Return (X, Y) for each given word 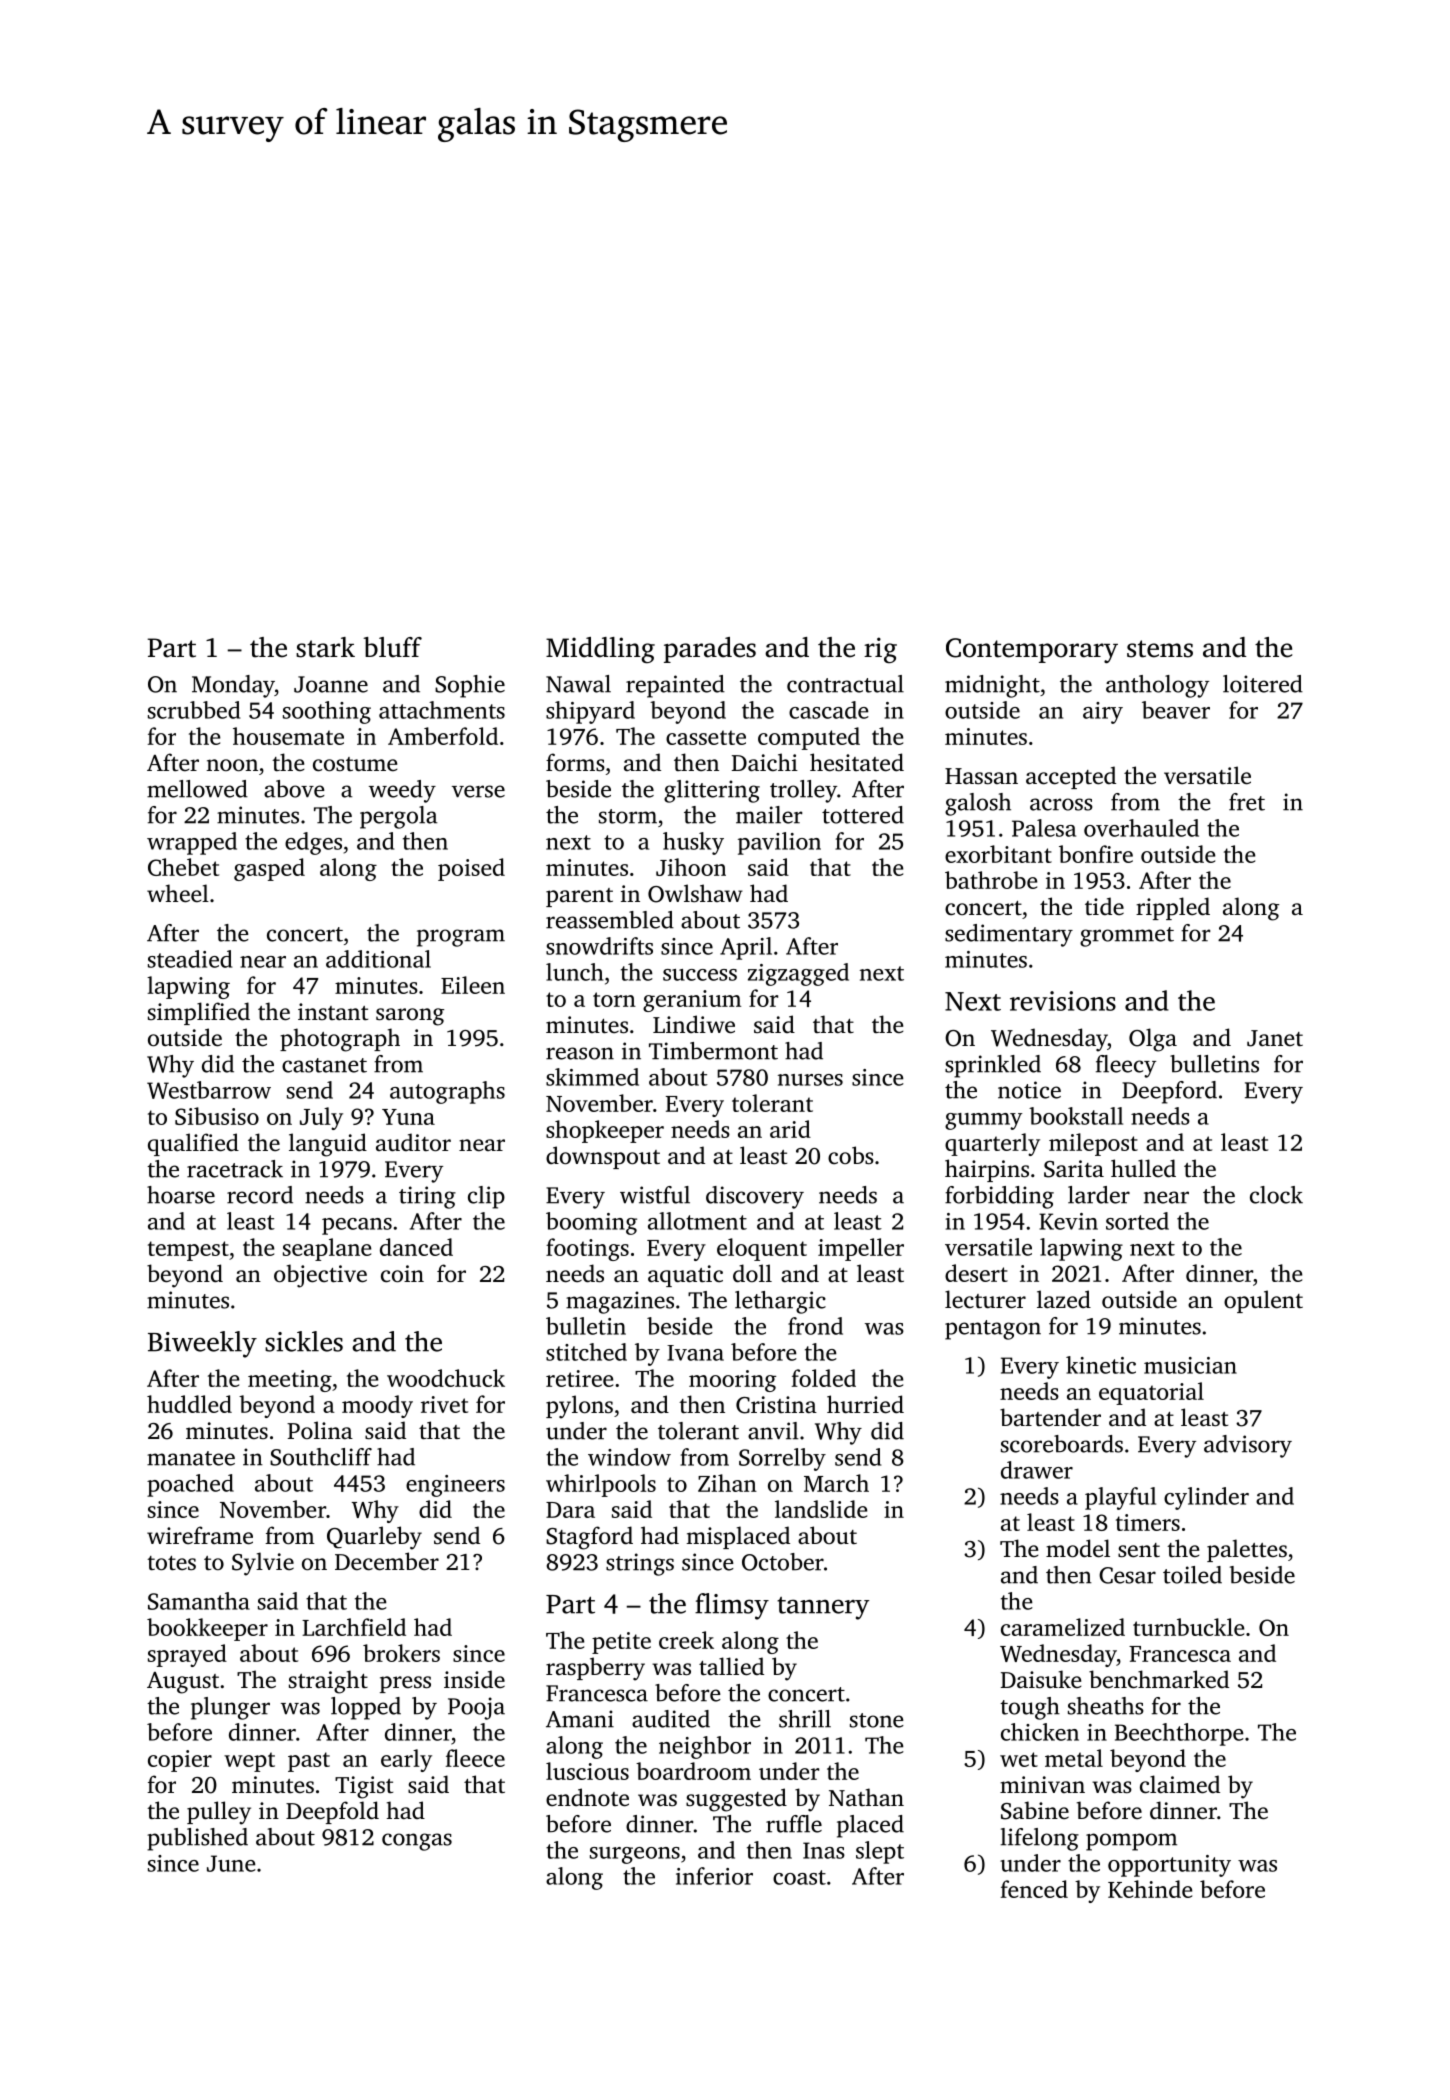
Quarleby (374, 1538)
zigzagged (798, 974)
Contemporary (1032, 650)
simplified (199, 1013)
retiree (579, 1378)
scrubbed (194, 710)
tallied (731, 1666)
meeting (290, 1381)
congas (417, 1842)
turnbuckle (1188, 1627)
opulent (1263, 1301)
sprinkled (993, 1066)
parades (710, 650)
